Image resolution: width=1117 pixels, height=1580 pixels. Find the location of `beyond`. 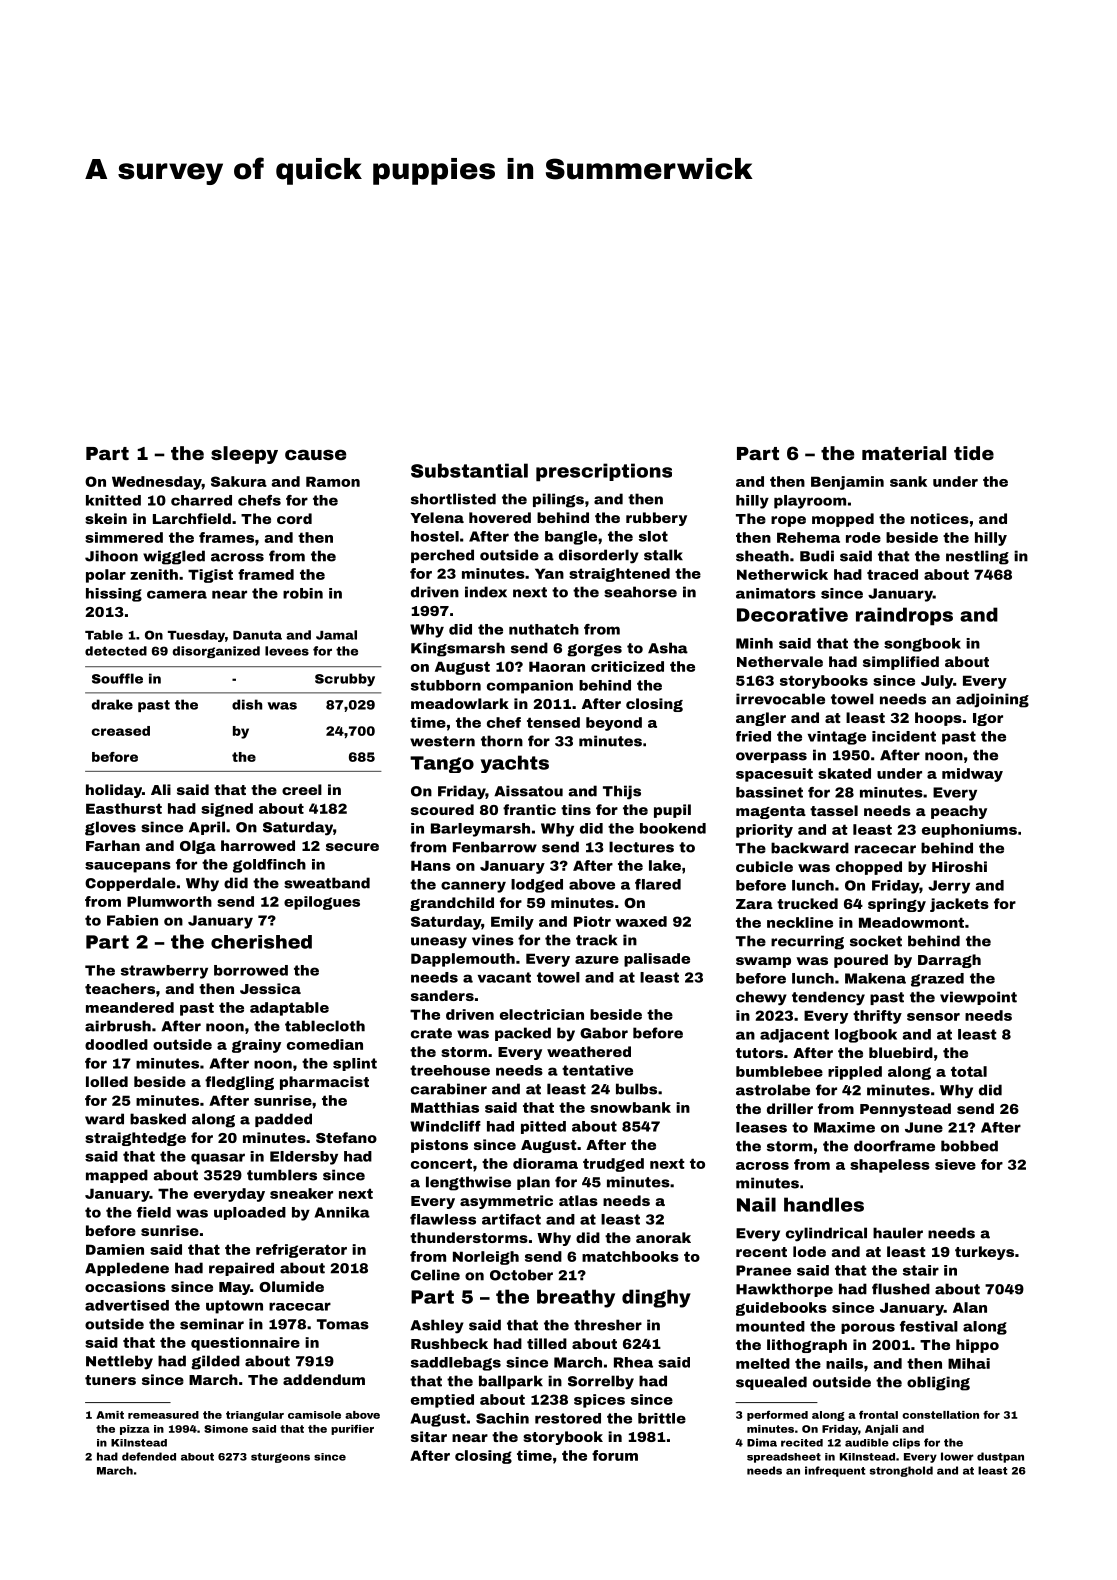

beyond is located at coordinates (614, 724).
